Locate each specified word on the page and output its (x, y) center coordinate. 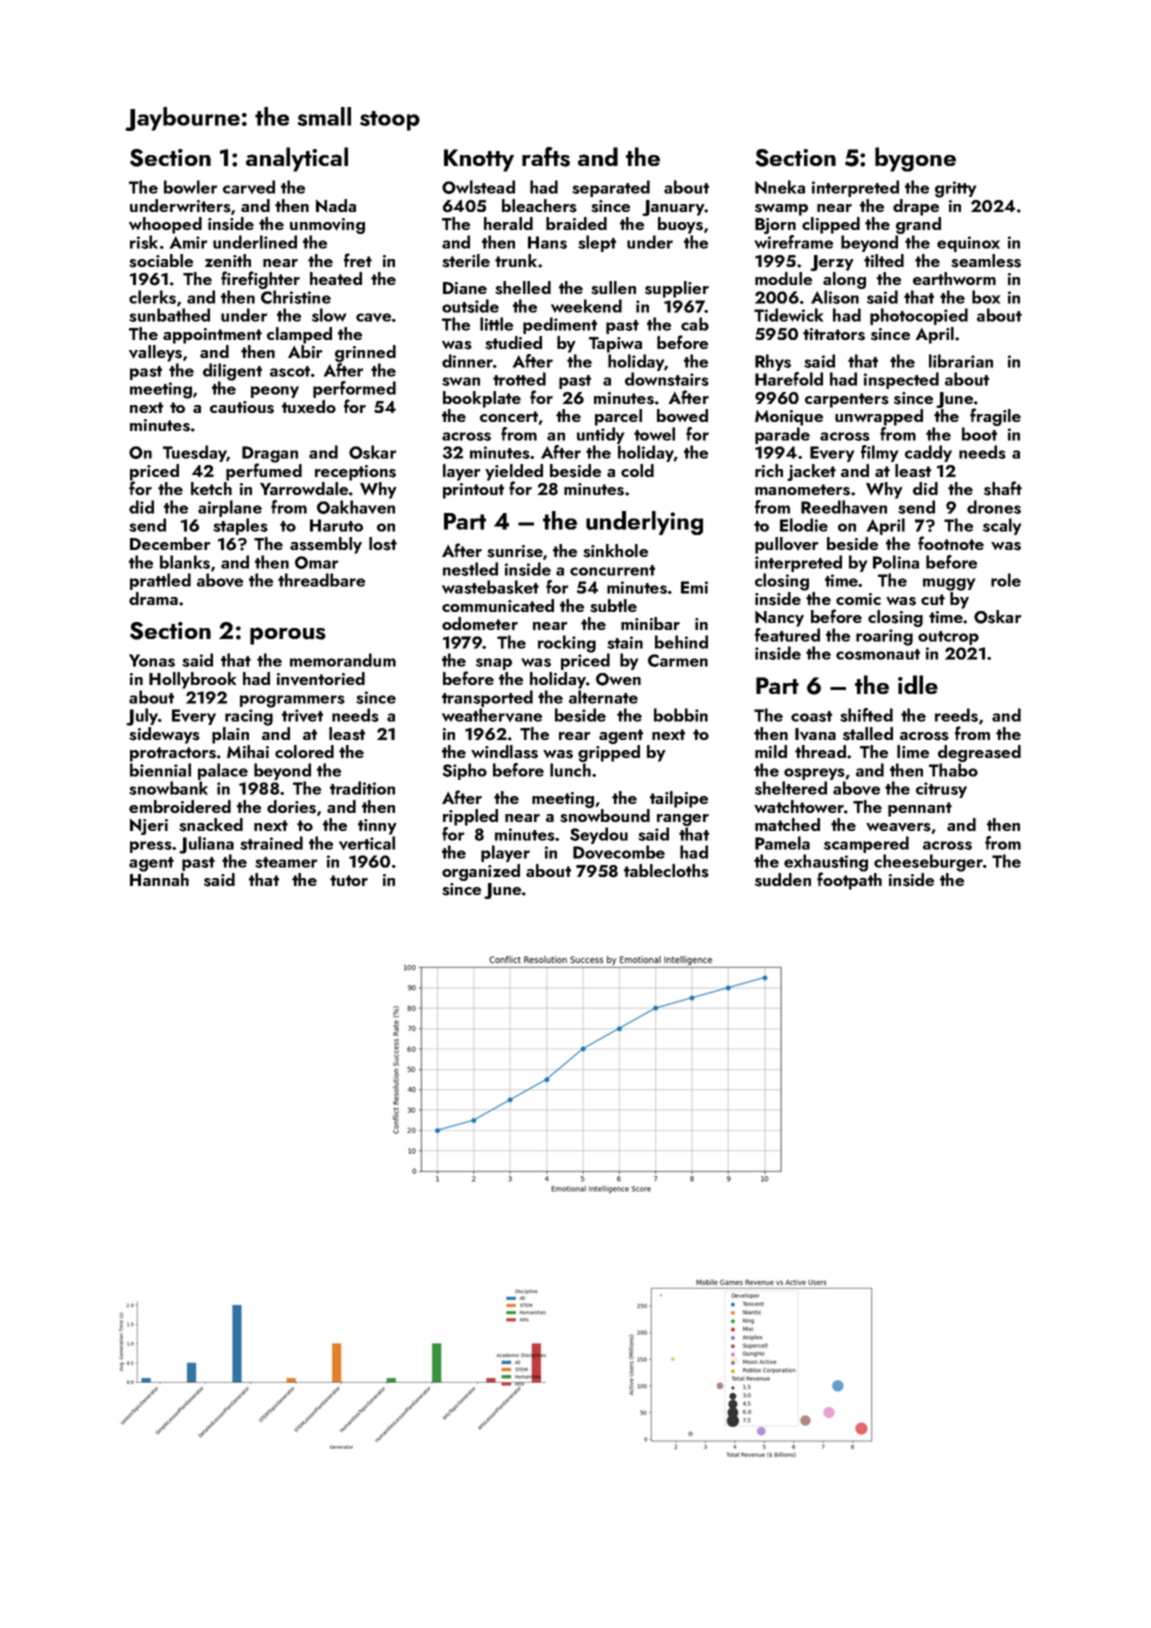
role (1006, 580)
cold (637, 470)
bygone (915, 159)
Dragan (270, 454)
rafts (546, 157)
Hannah (159, 879)
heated (336, 278)
